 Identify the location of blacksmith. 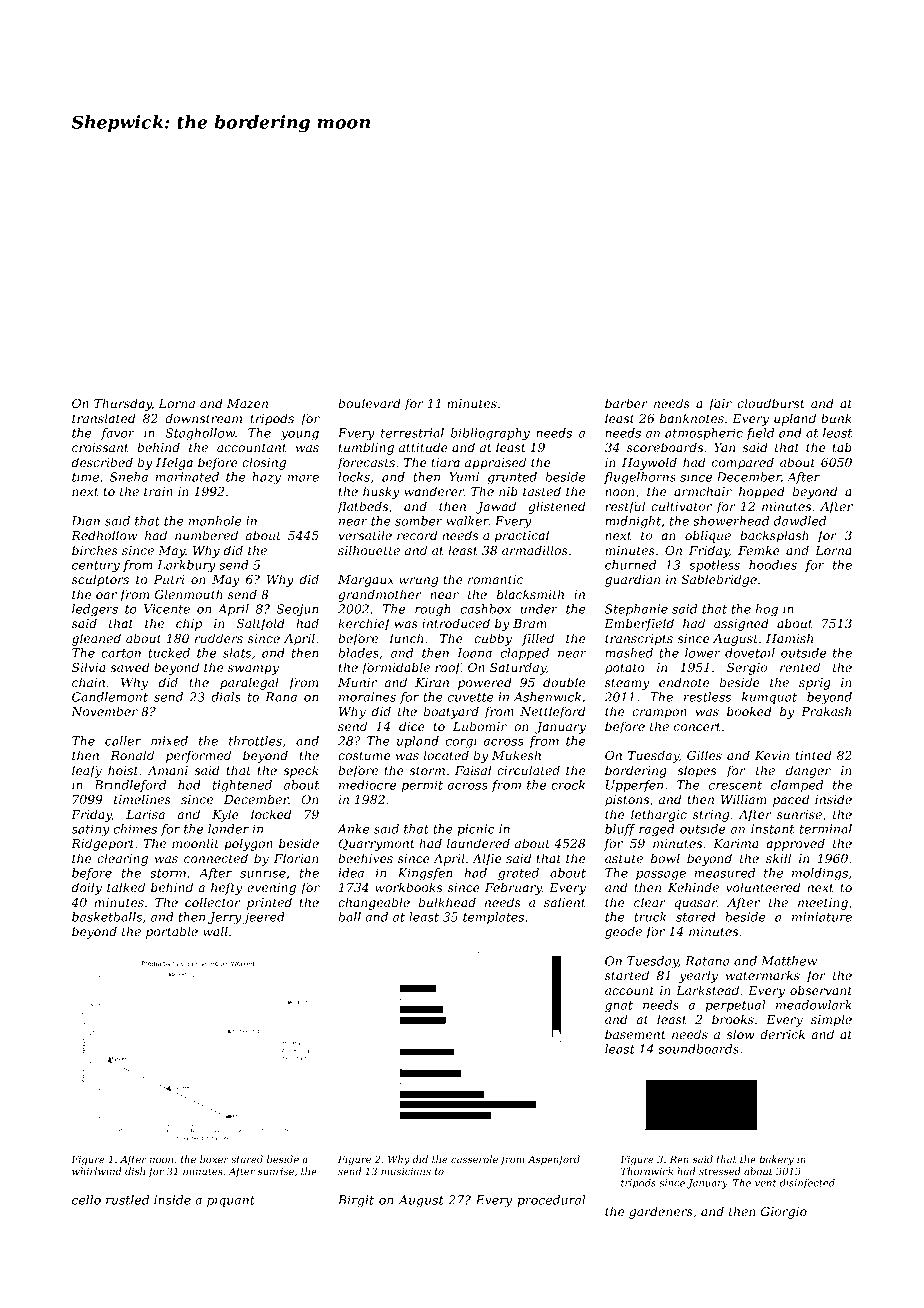
(530, 594).
